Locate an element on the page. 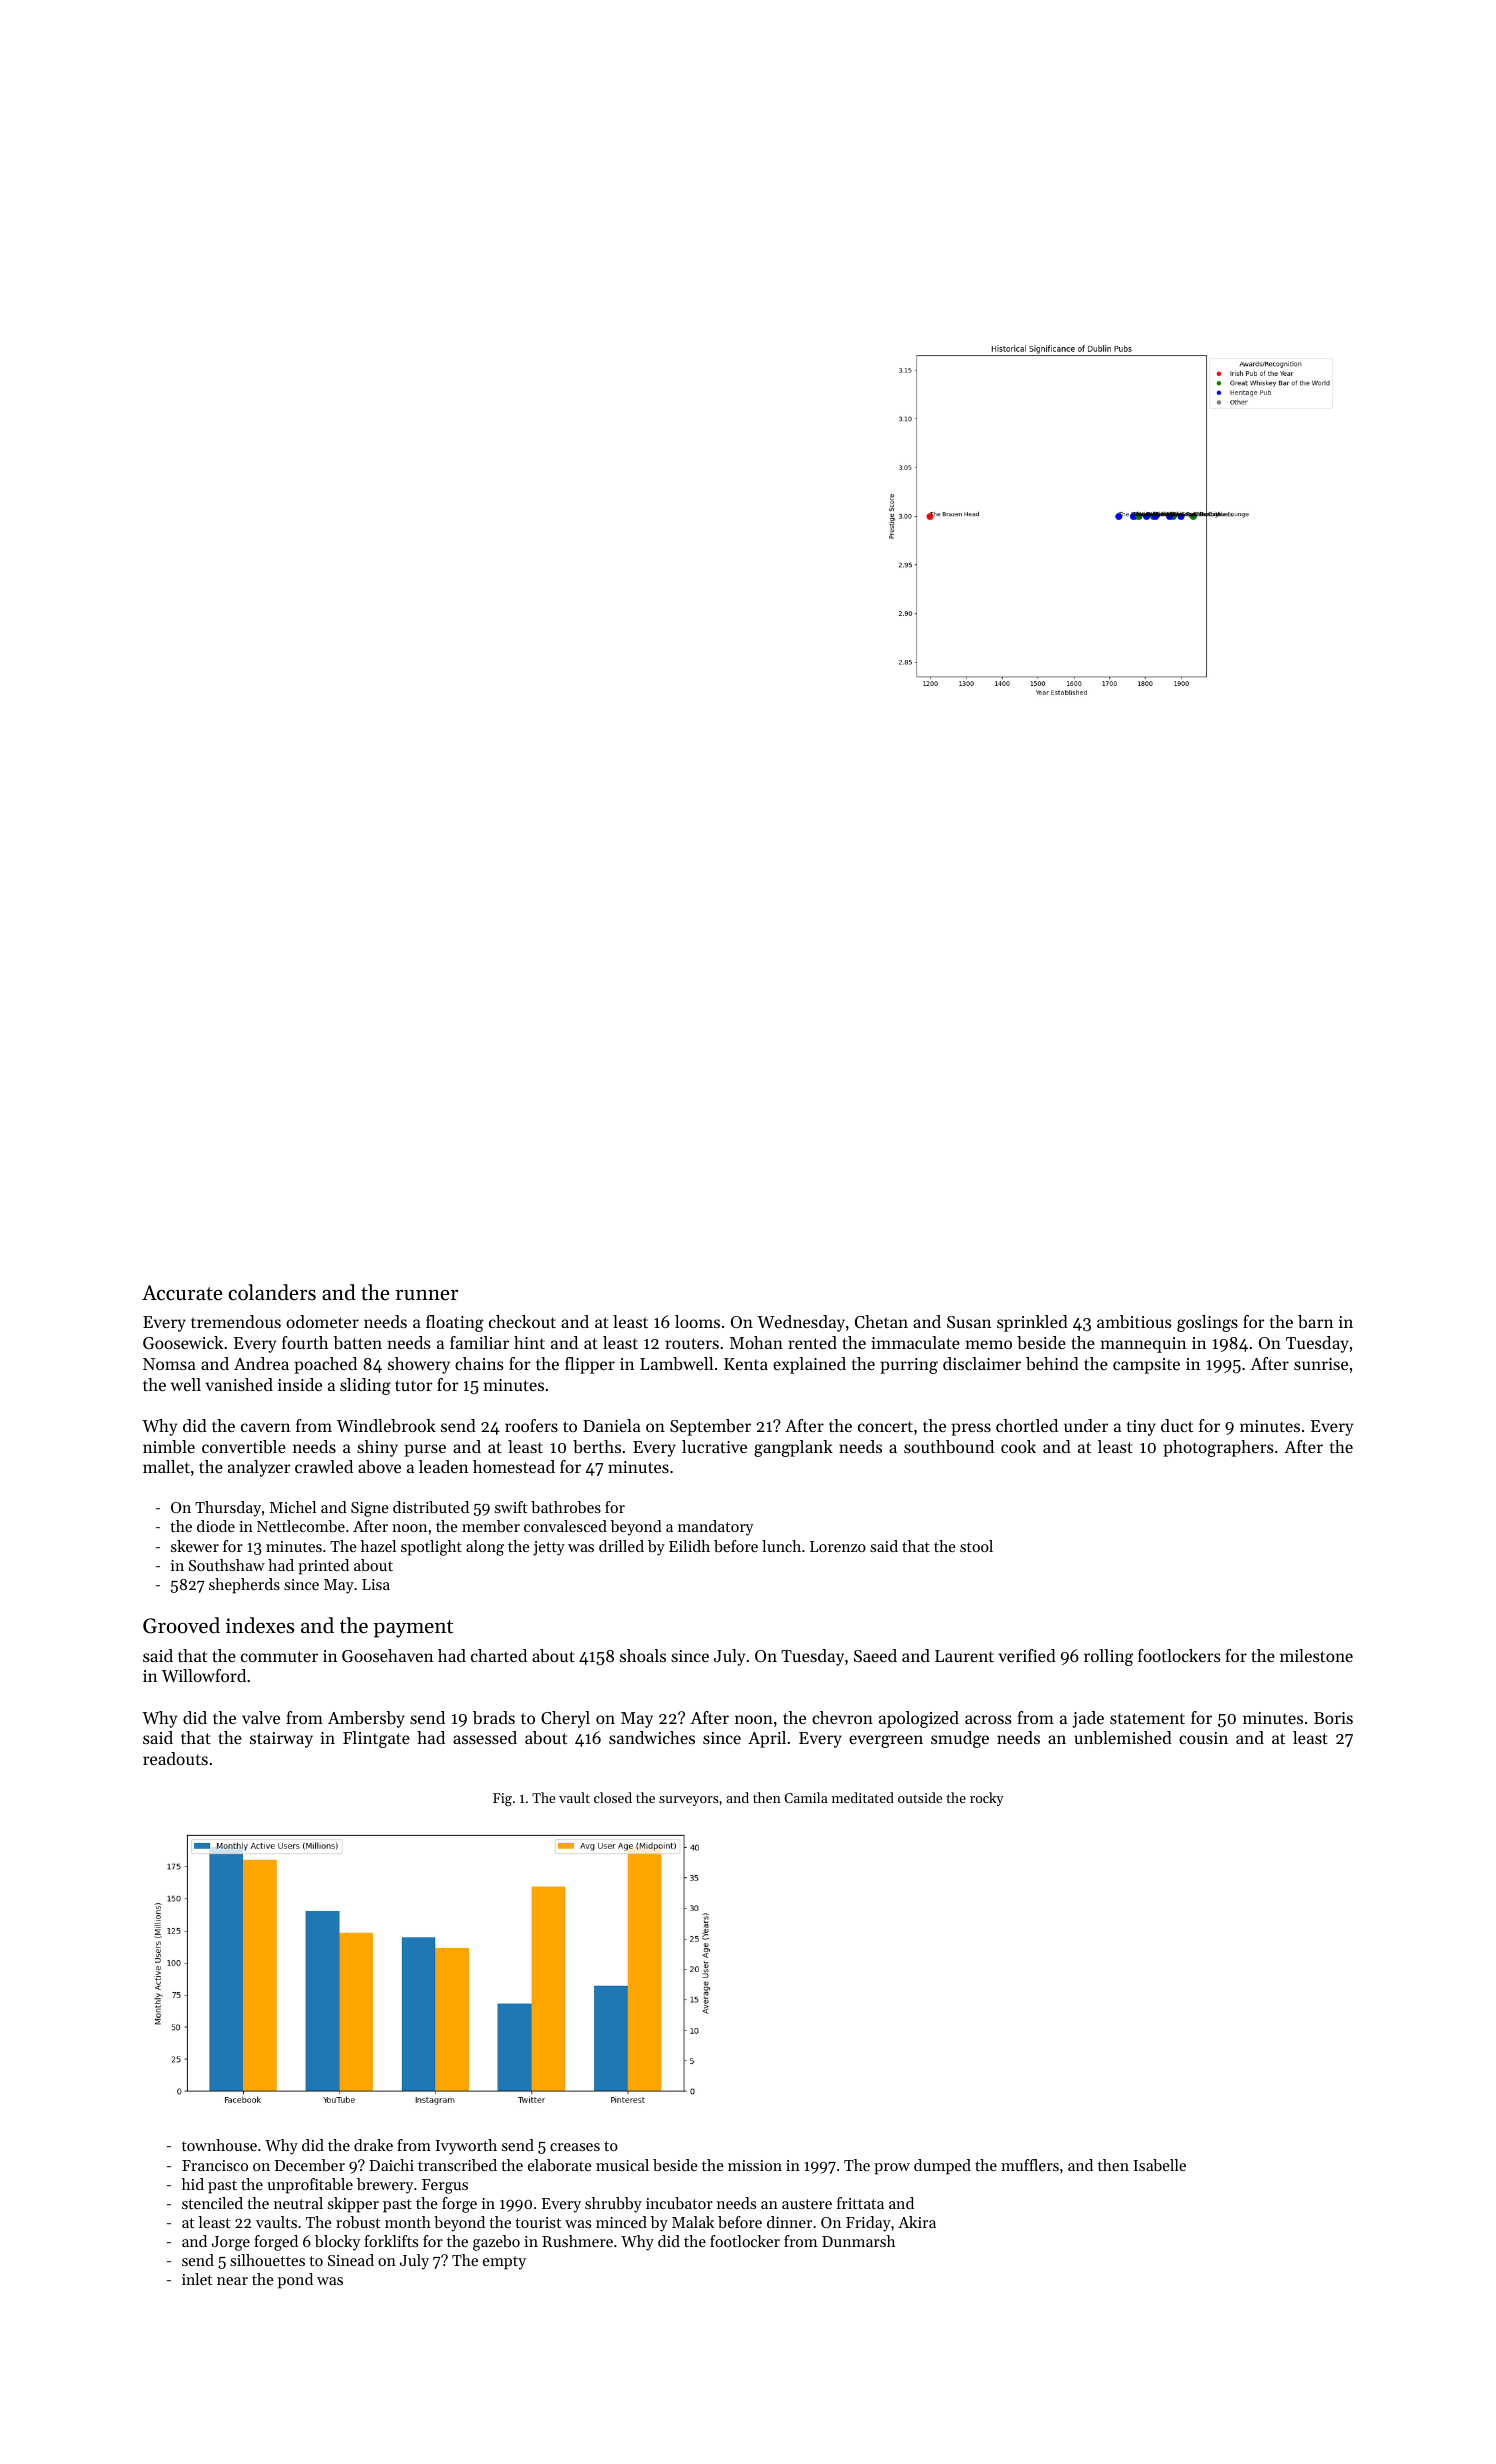  Akira is located at coordinates (917, 2222).
